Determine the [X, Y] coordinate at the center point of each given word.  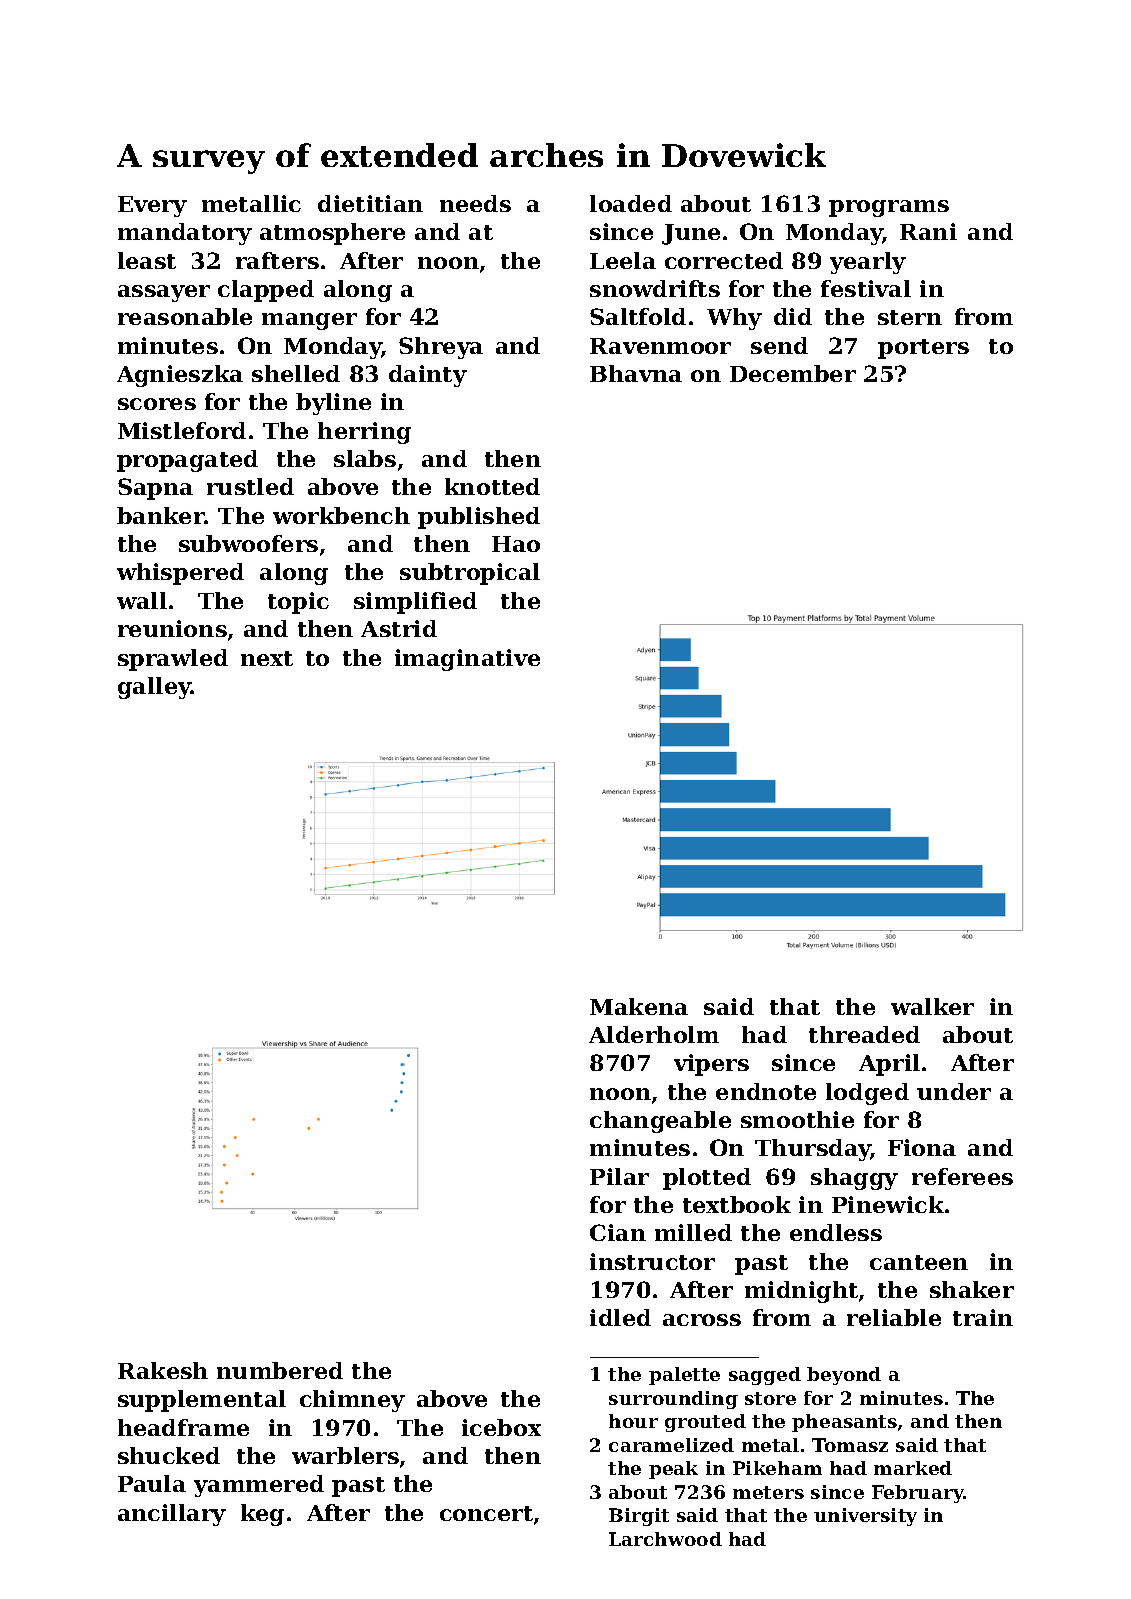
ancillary [172, 1515]
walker [932, 1006]
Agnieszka [180, 376]
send [779, 345]
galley [154, 688]
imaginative [467, 660]
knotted [492, 486]
